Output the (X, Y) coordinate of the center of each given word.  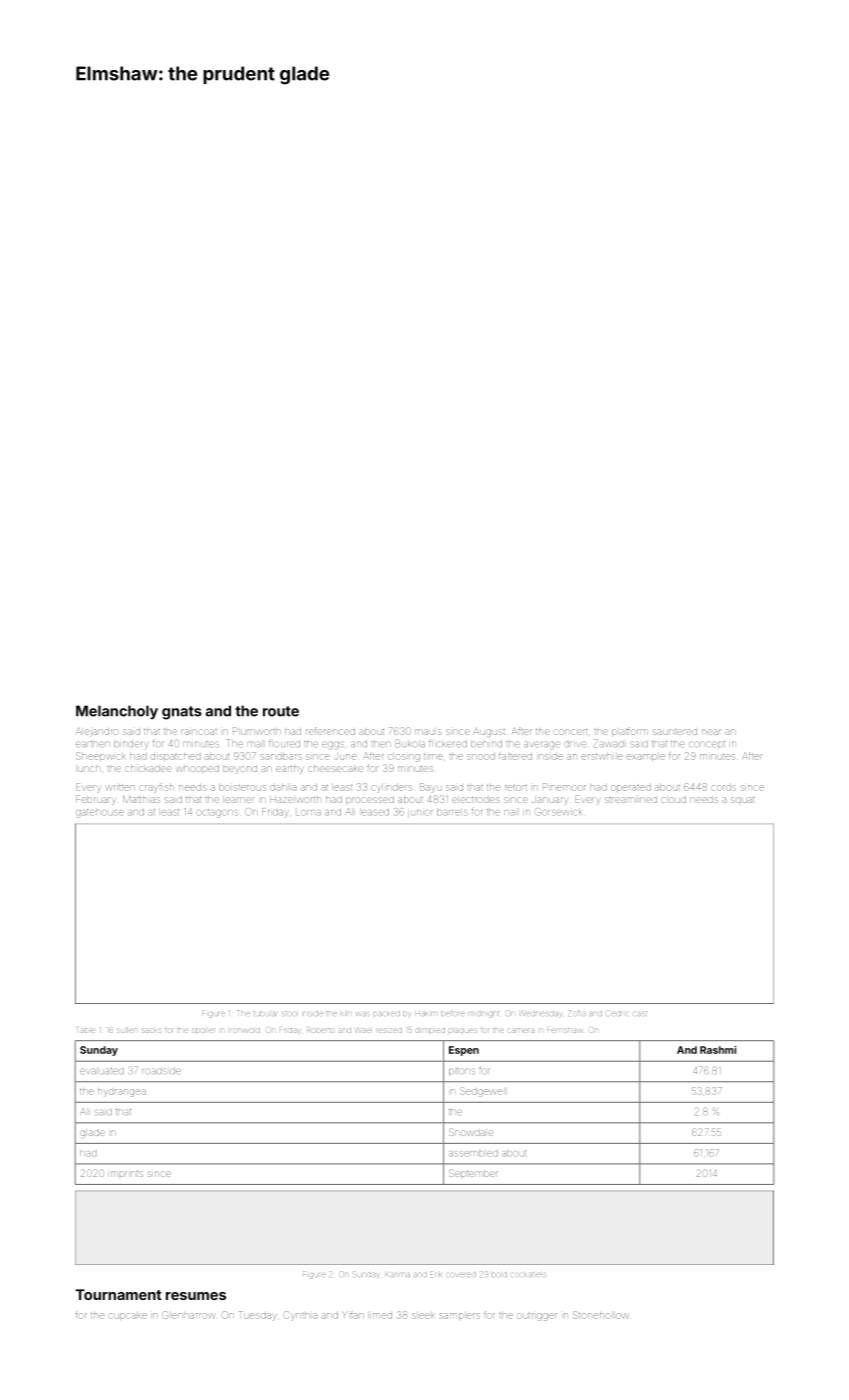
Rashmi (718, 1050)
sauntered (675, 732)
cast (640, 1013)
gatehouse (100, 812)
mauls (428, 732)
